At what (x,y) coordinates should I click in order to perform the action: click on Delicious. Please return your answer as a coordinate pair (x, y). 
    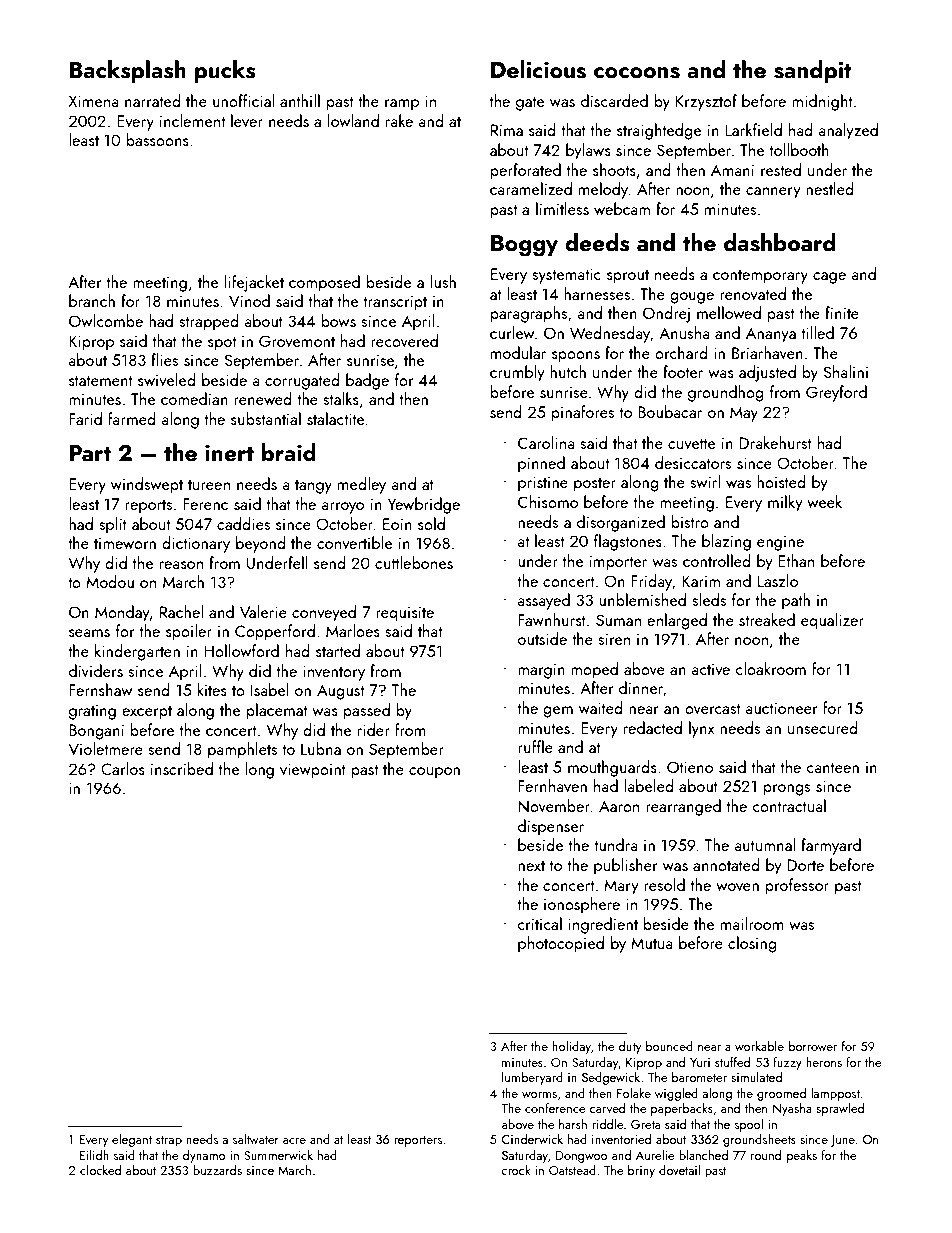
    Looking at the image, I should click on (538, 69).
